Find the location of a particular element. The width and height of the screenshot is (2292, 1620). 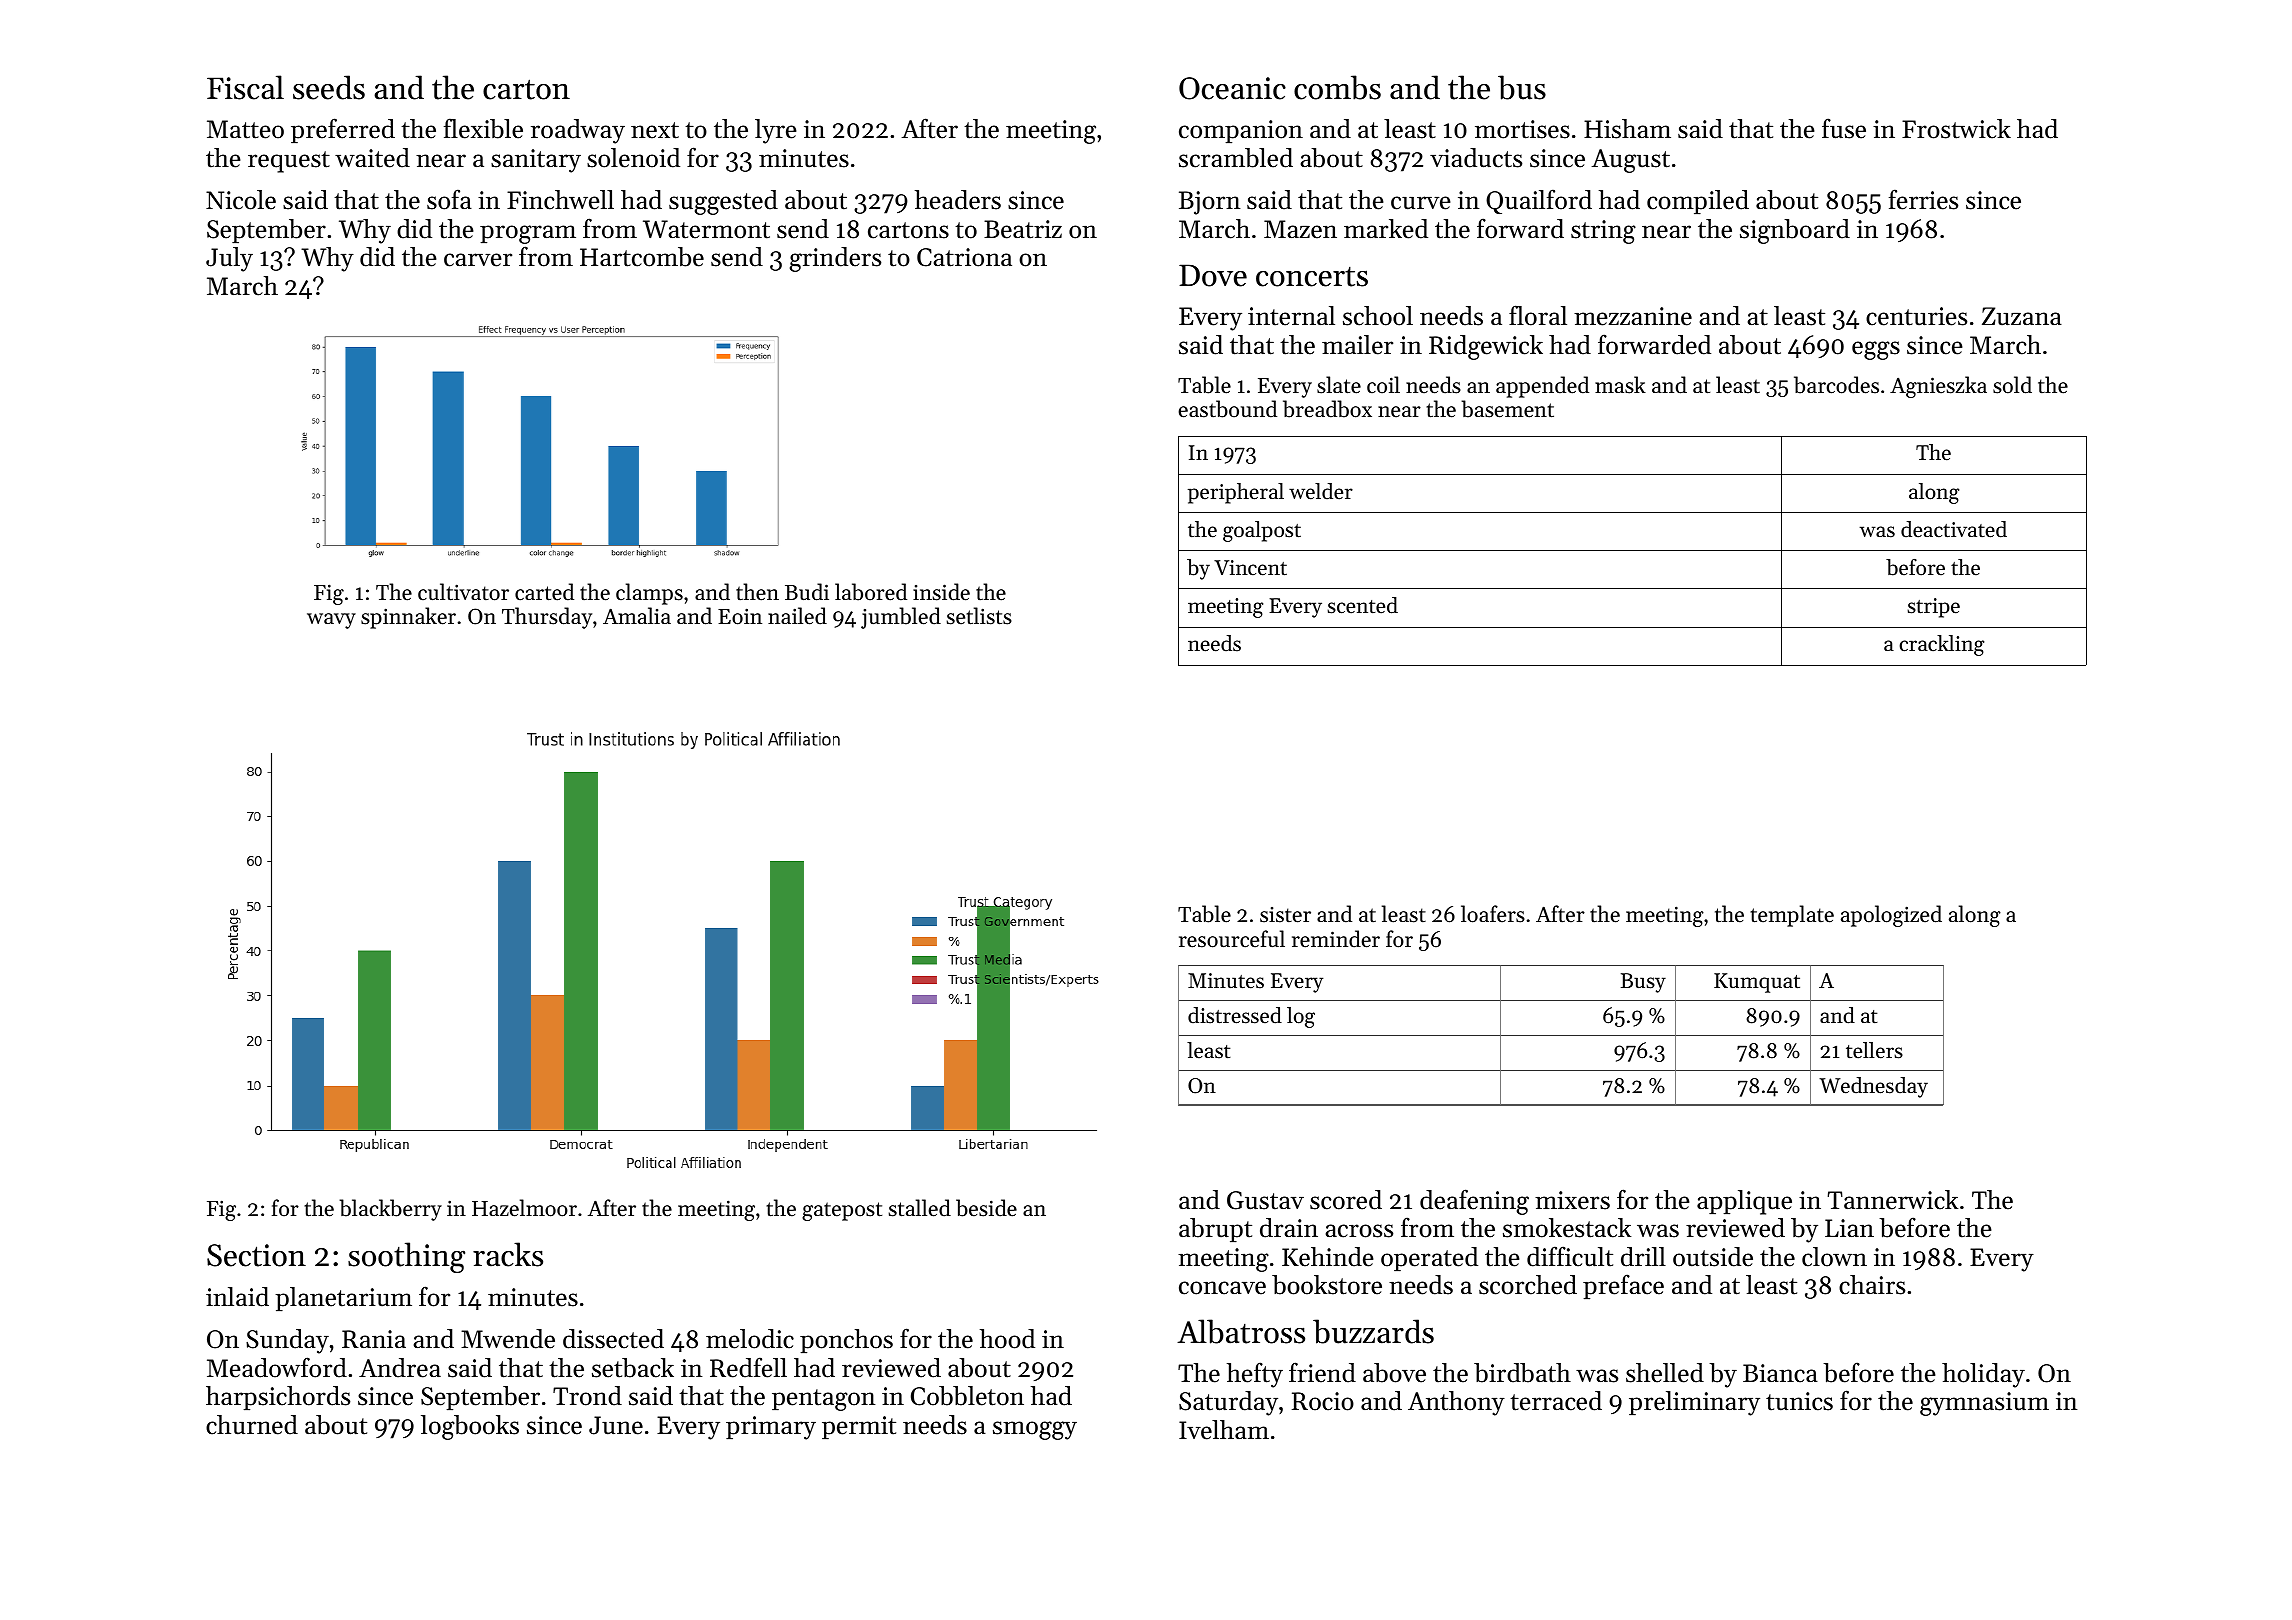

resourceful is located at coordinates (1232, 939).
